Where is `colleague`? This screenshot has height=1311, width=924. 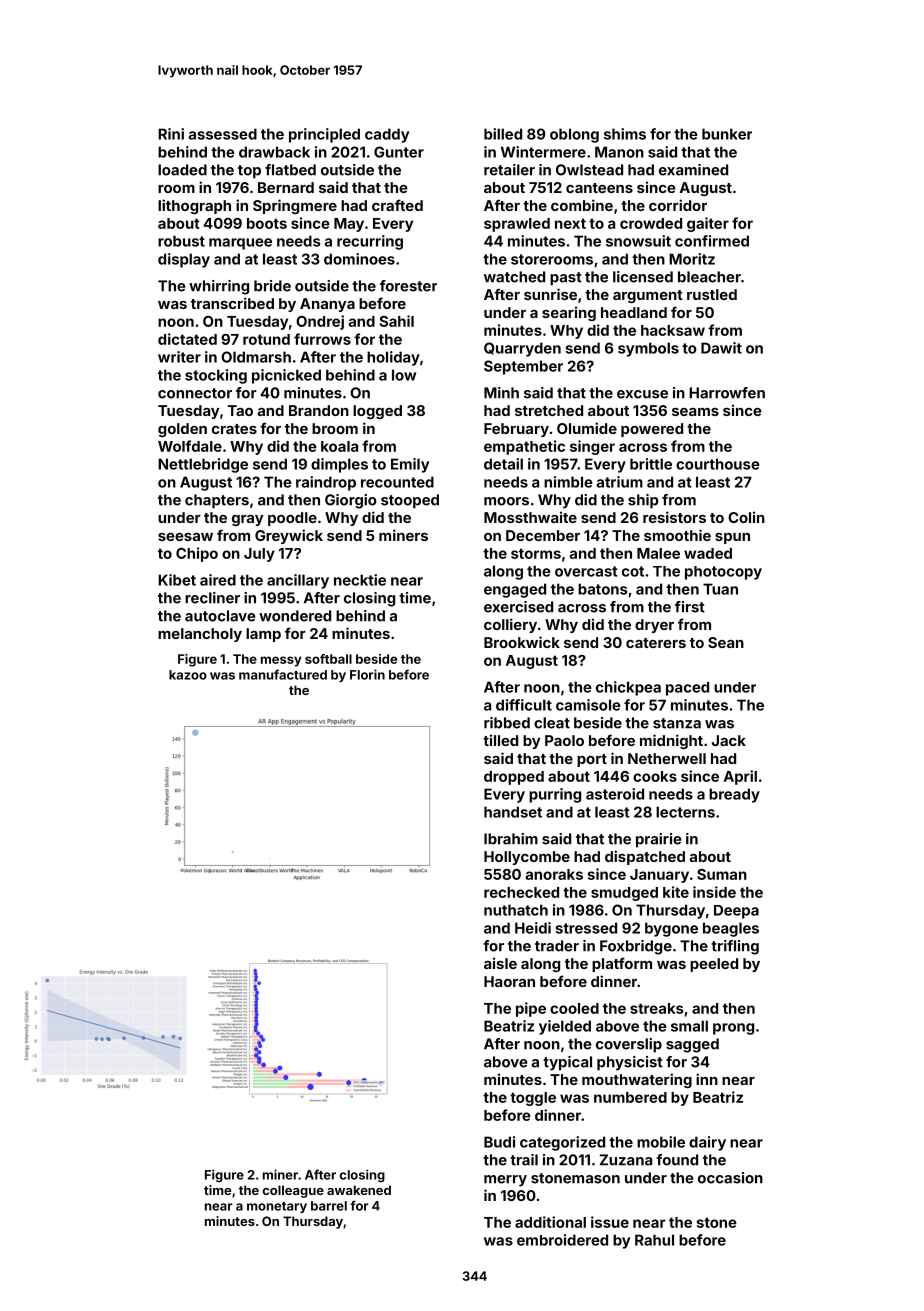 colleague is located at coordinates (293, 1191).
